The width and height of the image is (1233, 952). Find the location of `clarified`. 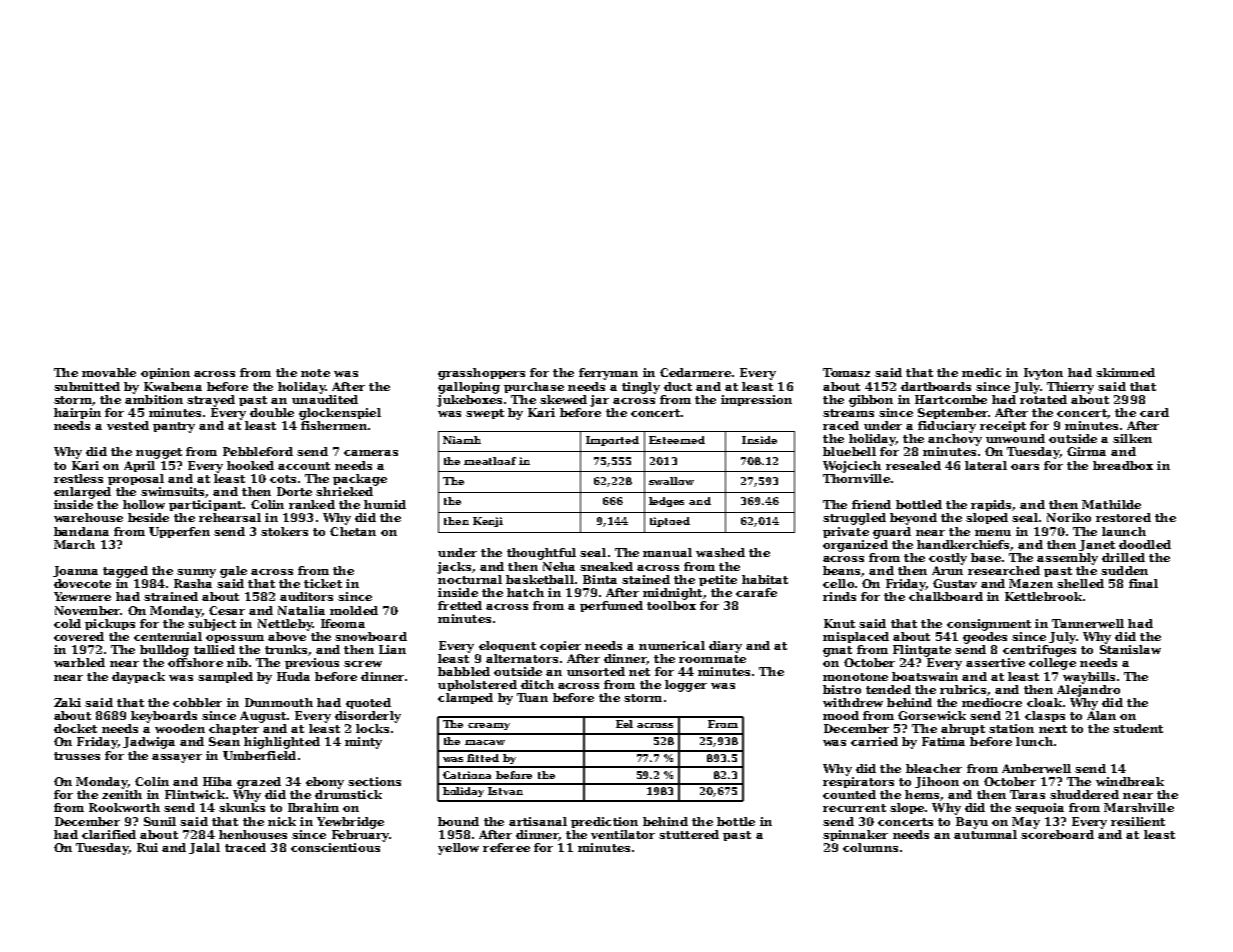

clarified is located at coordinates (109, 834).
